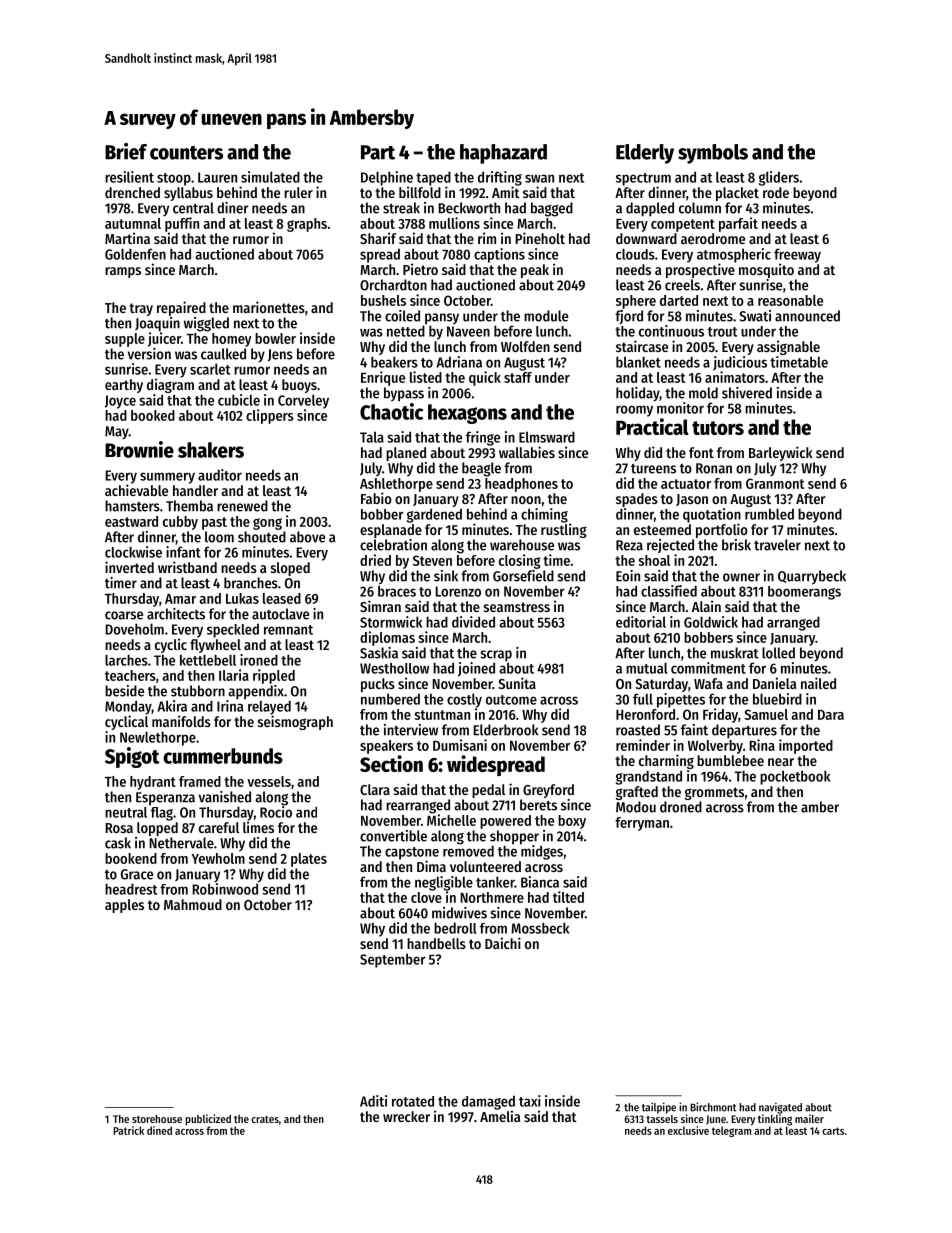 Image resolution: width=952 pixels, height=1233 pixels. I want to click on pocketbook, so click(795, 777).
